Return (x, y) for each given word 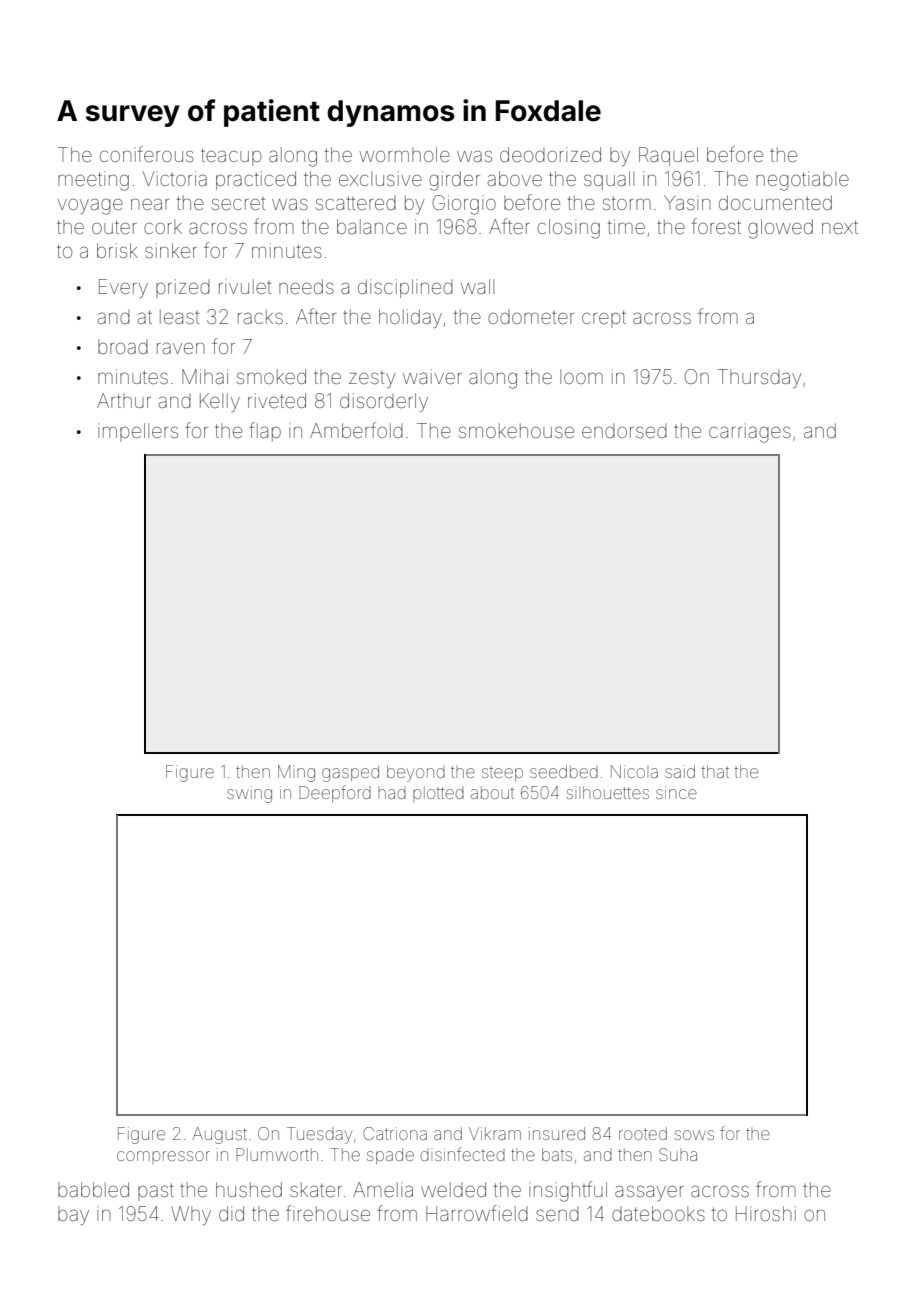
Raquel (668, 156)
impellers (138, 432)
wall (477, 286)
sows (694, 1135)
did (231, 1213)
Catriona (395, 1133)
